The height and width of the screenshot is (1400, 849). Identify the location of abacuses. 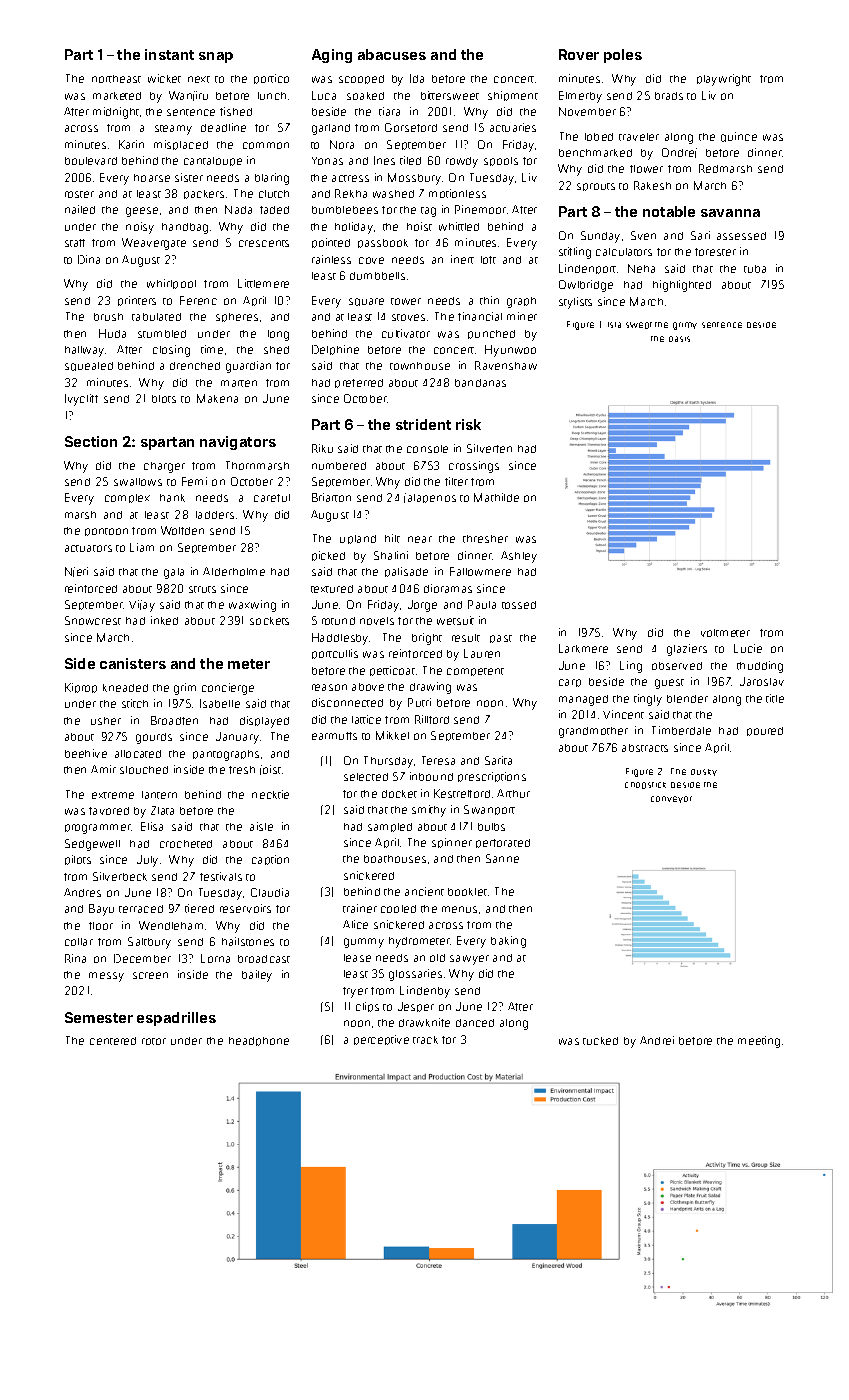
(392, 54).
